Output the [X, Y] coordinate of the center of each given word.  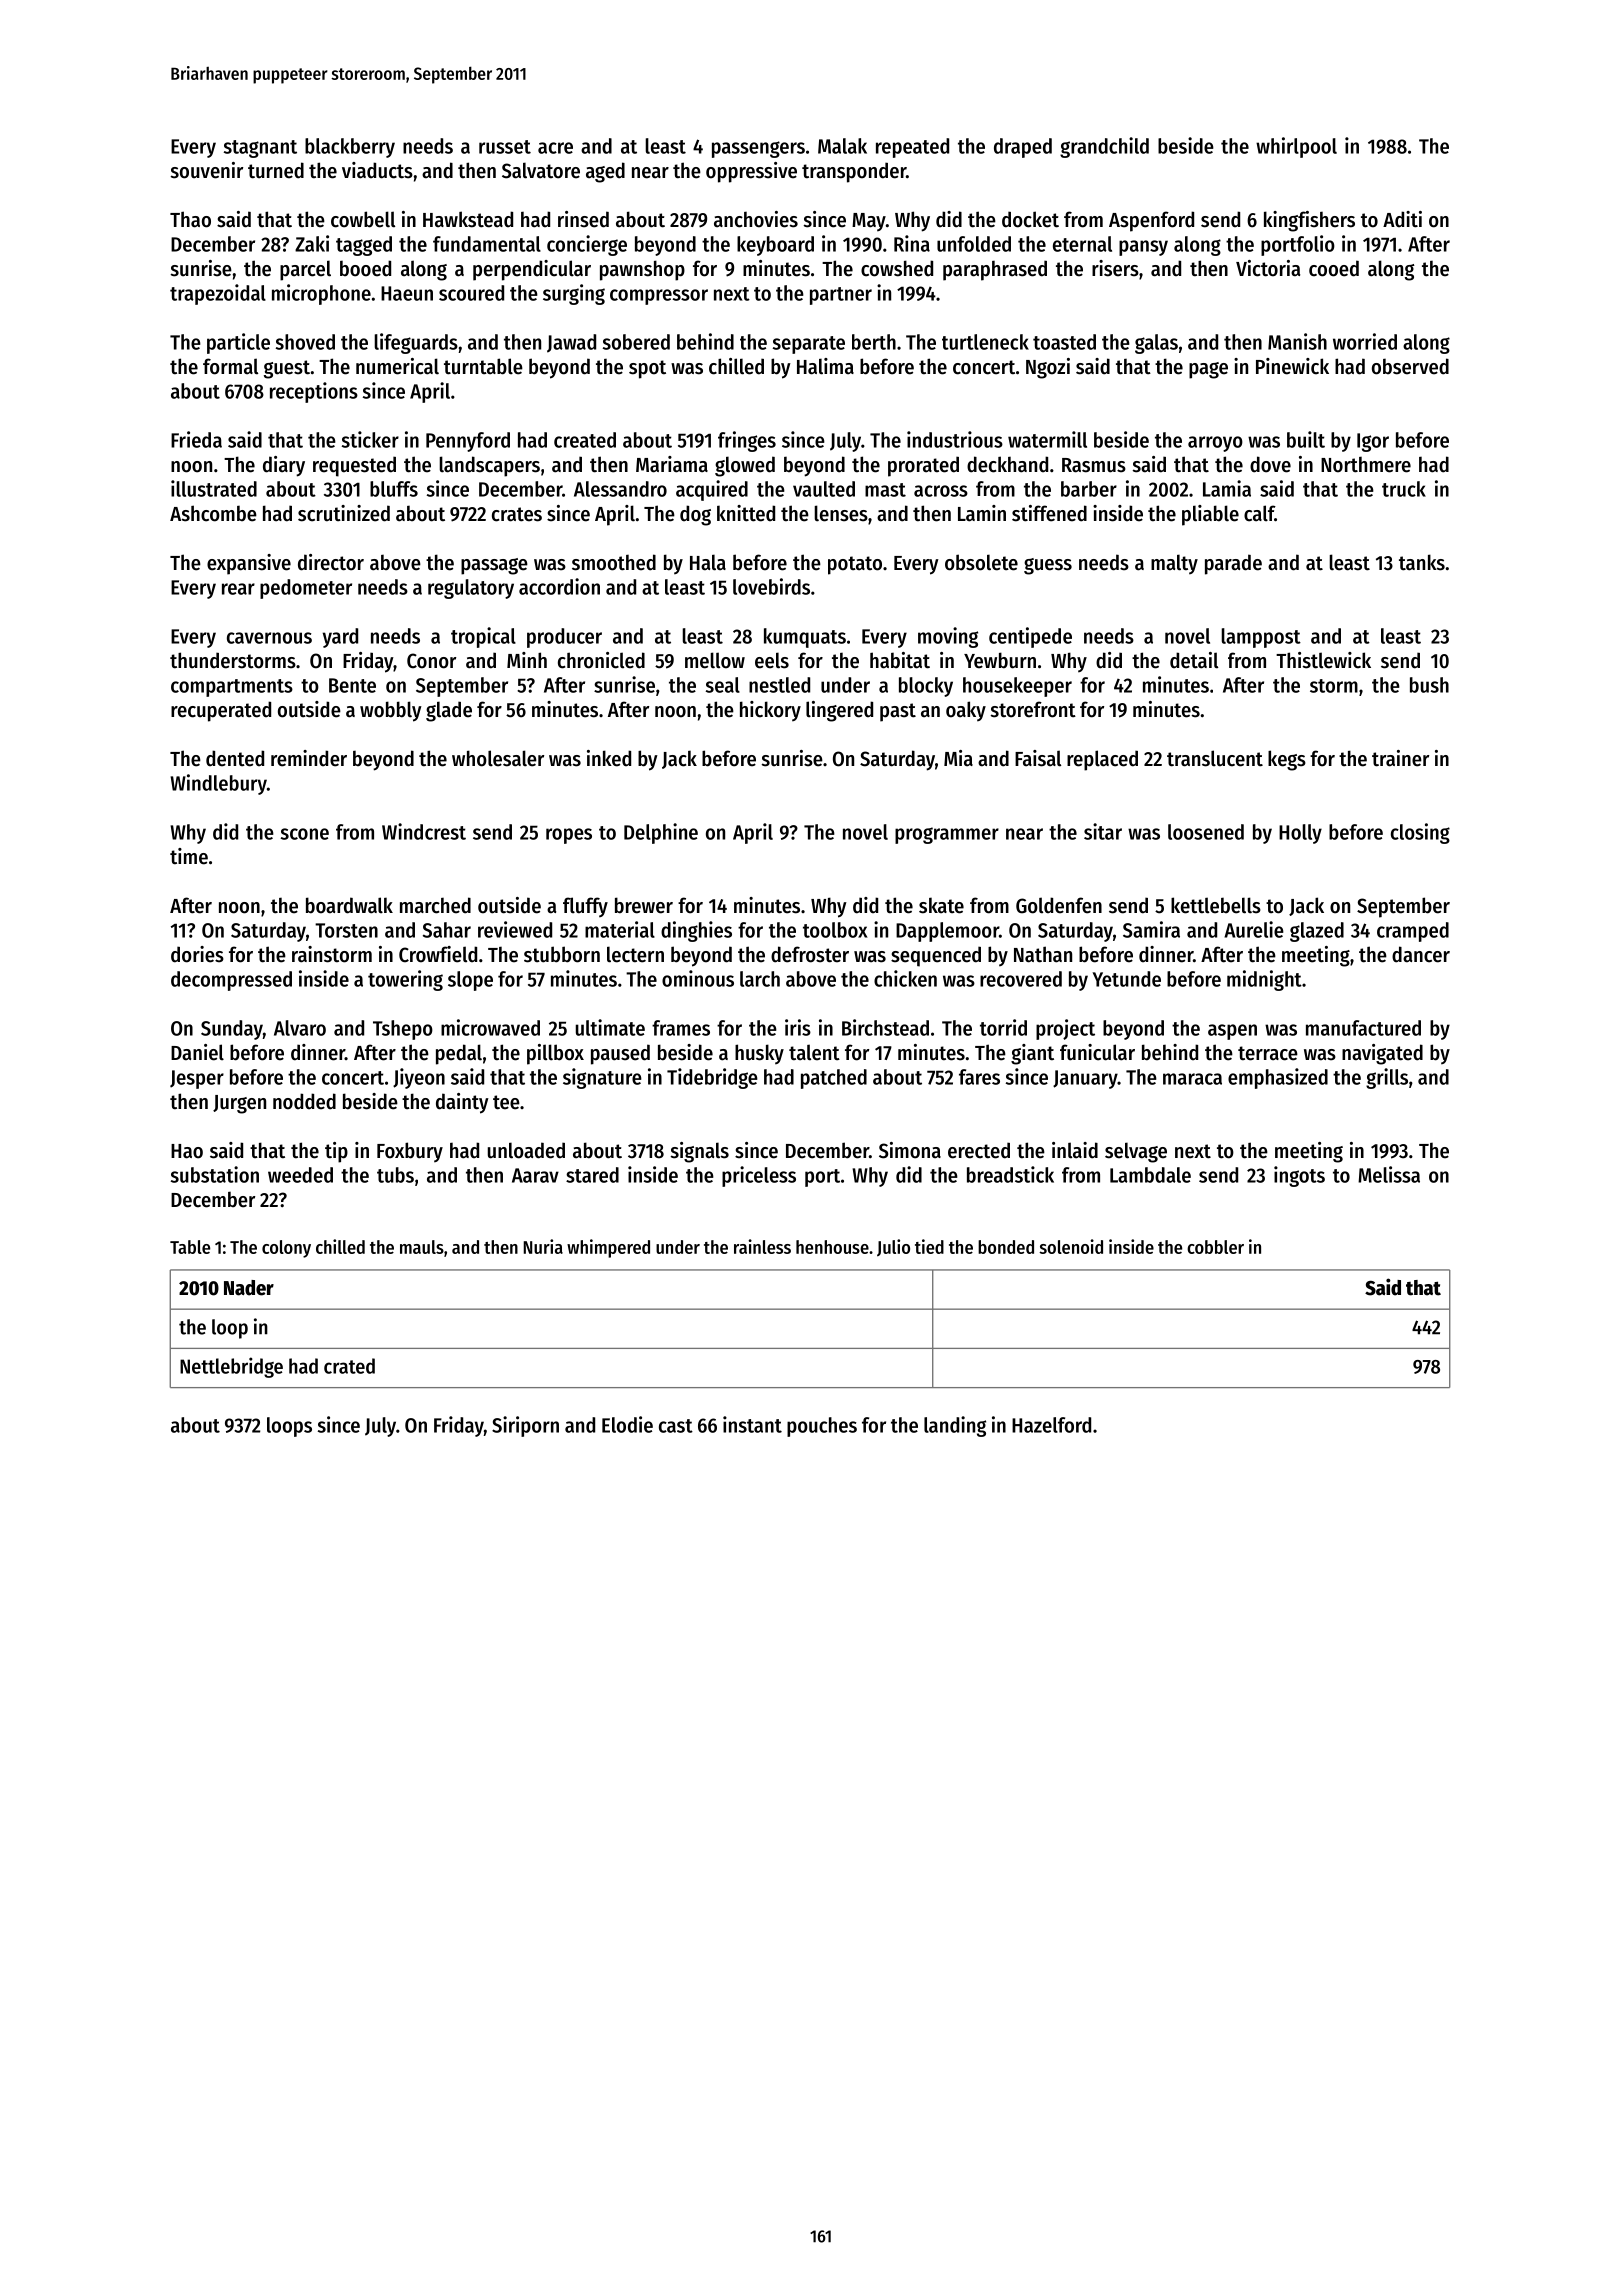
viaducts [377, 170]
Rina [912, 243]
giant [1032, 1054]
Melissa [1389, 1174]
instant [752, 1424]
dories [197, 954]
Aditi [1402, 219]
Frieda [196, 439]
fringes [747, 441]
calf [1259, 513]
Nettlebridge [231, 1367]
